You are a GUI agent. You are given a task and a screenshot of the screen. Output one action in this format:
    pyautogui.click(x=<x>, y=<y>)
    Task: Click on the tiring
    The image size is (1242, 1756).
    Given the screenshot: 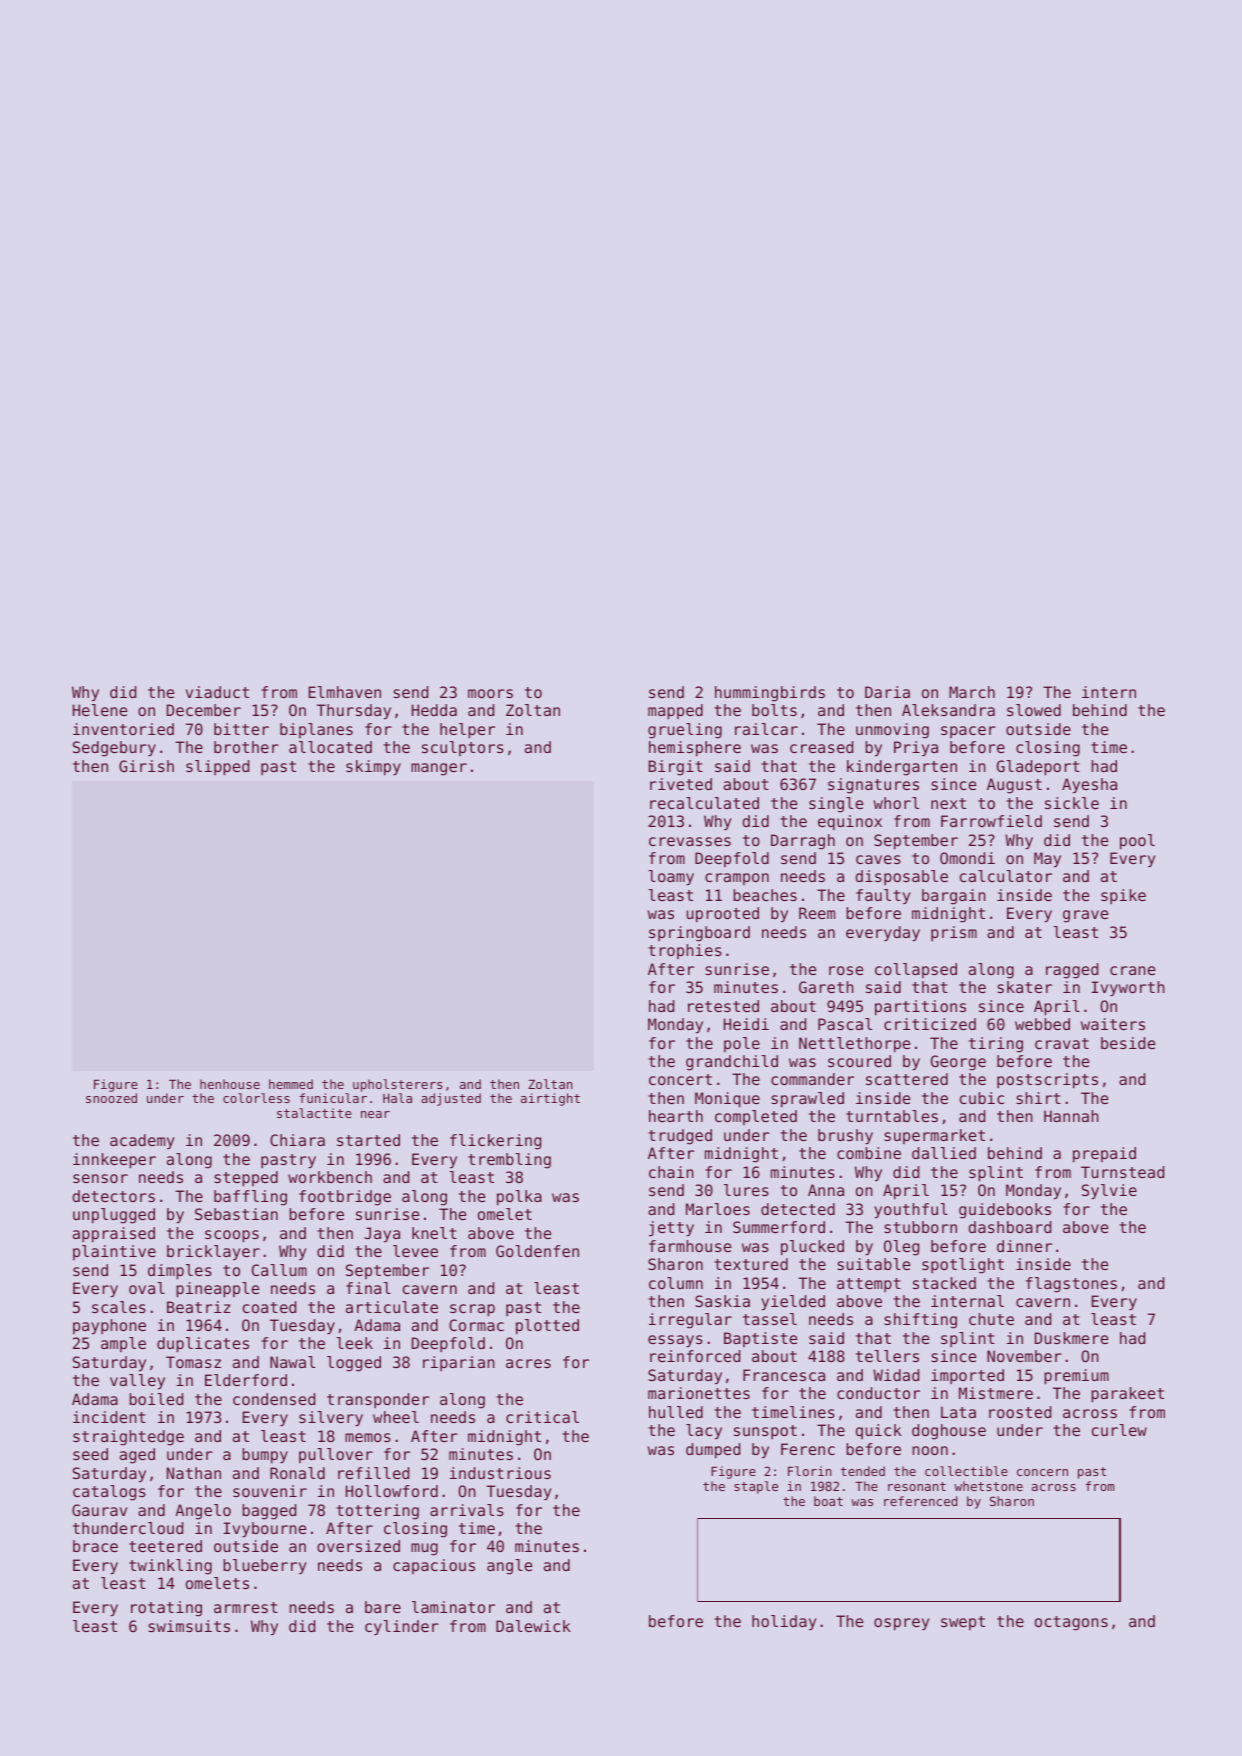 What is the action you would take?
    pyautogui.click(x=996, y=1045)
